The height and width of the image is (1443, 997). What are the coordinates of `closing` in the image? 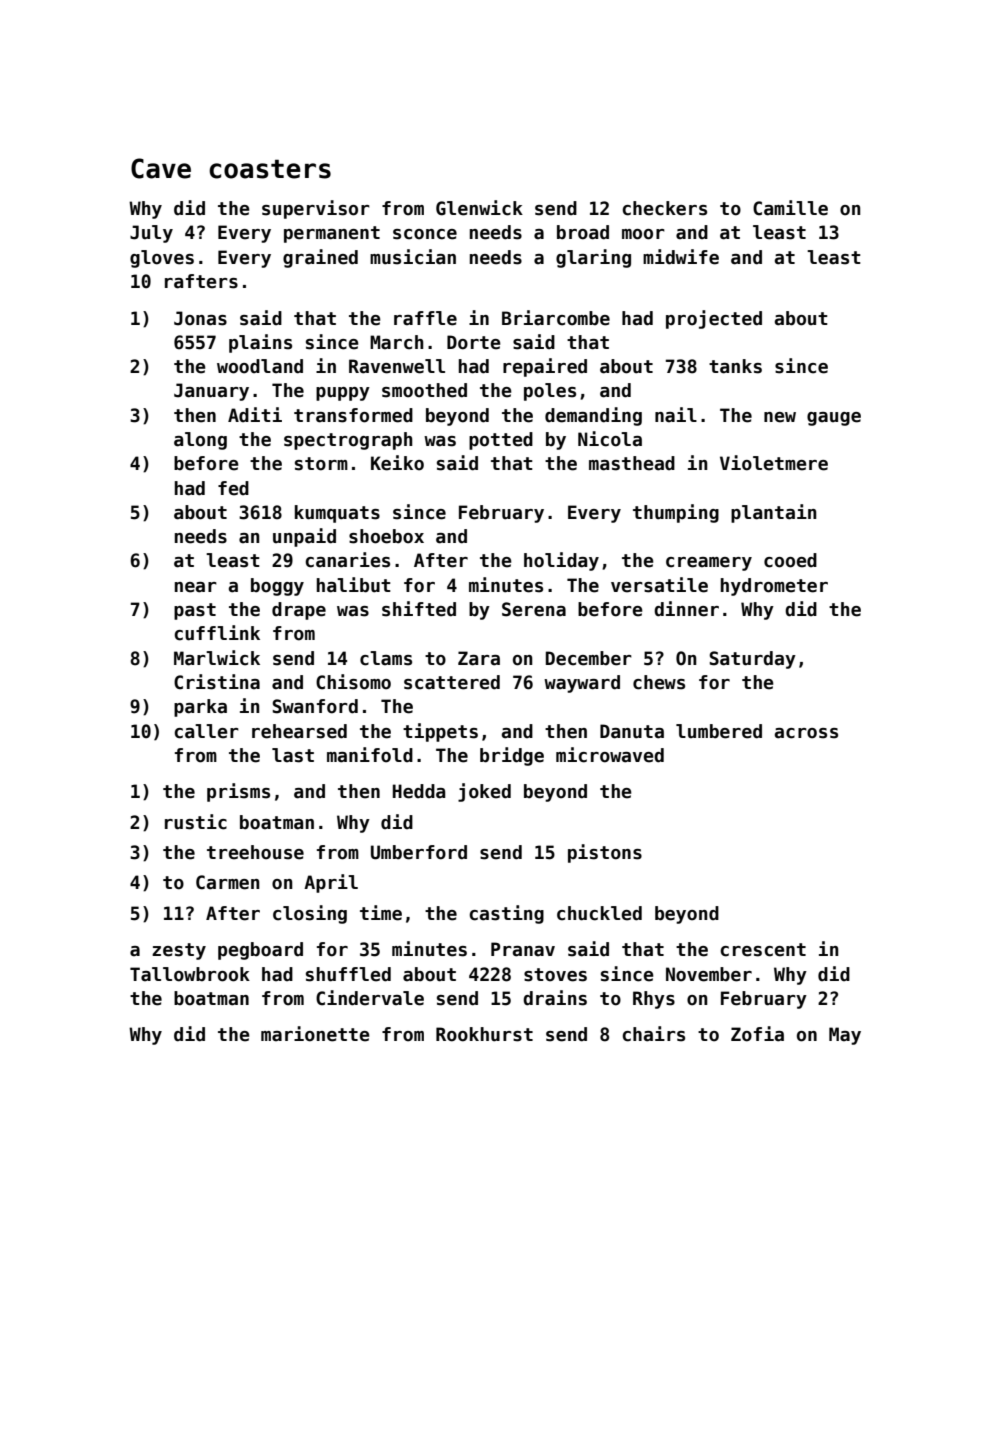 It's located at (310, 914).
